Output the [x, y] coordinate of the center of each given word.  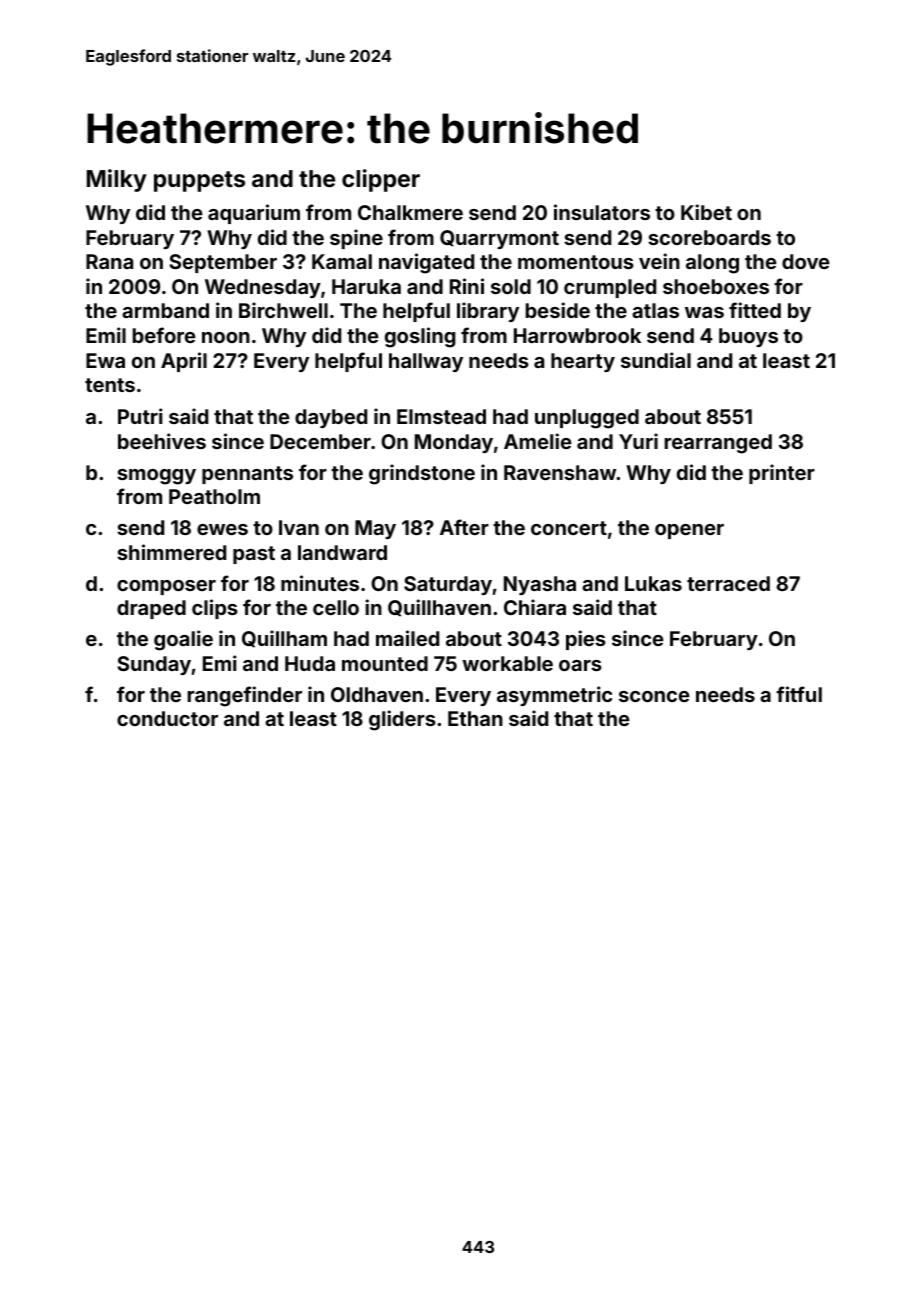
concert [569, 528]
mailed [407, 638]
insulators [602, 212]
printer [782, 474]
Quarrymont [499, 239]
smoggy [156, 477]
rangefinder [245, 696]
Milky [117, 180]
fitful [799, 694]
